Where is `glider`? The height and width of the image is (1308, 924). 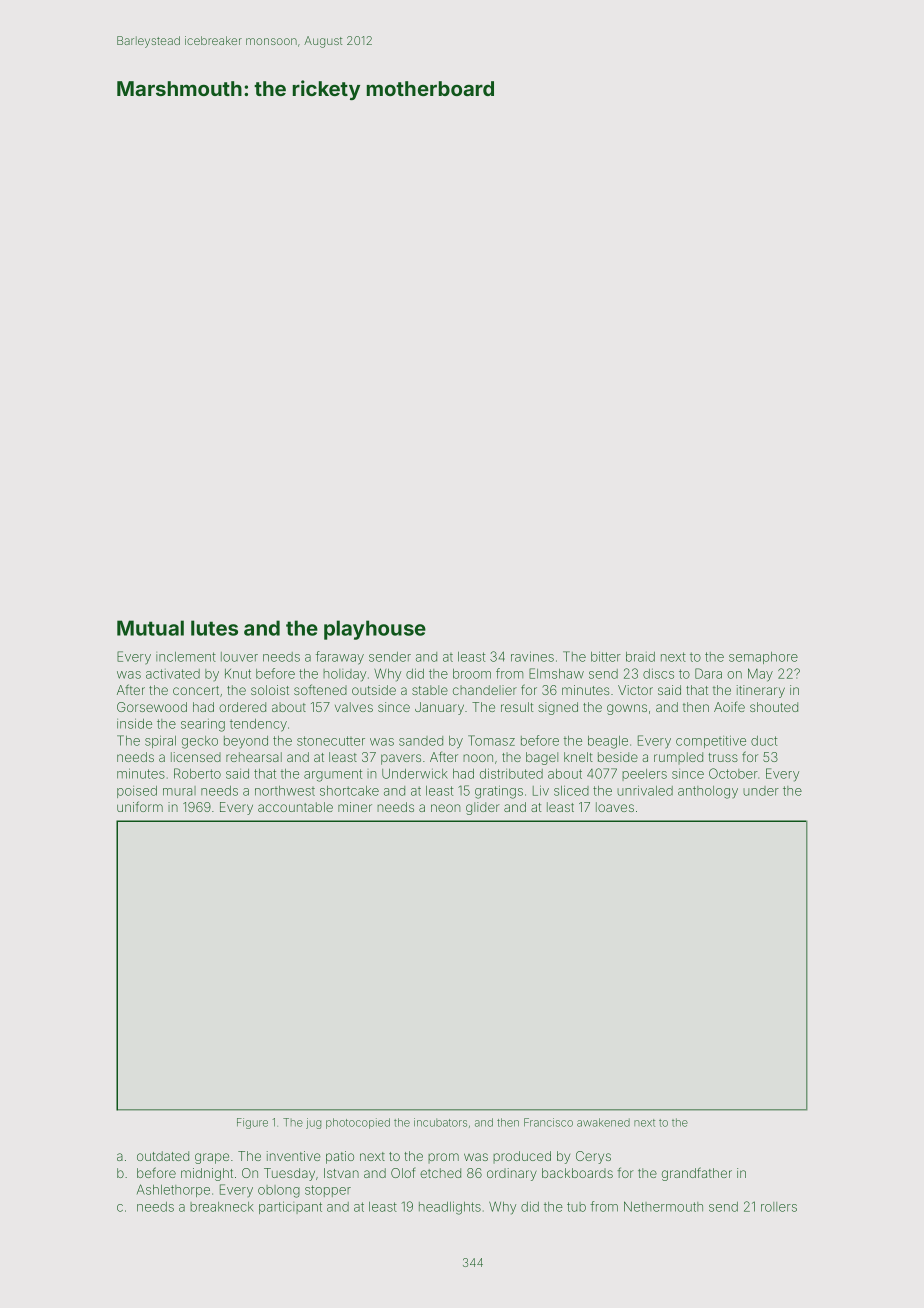
glider is located at coordinates (483, 808).
